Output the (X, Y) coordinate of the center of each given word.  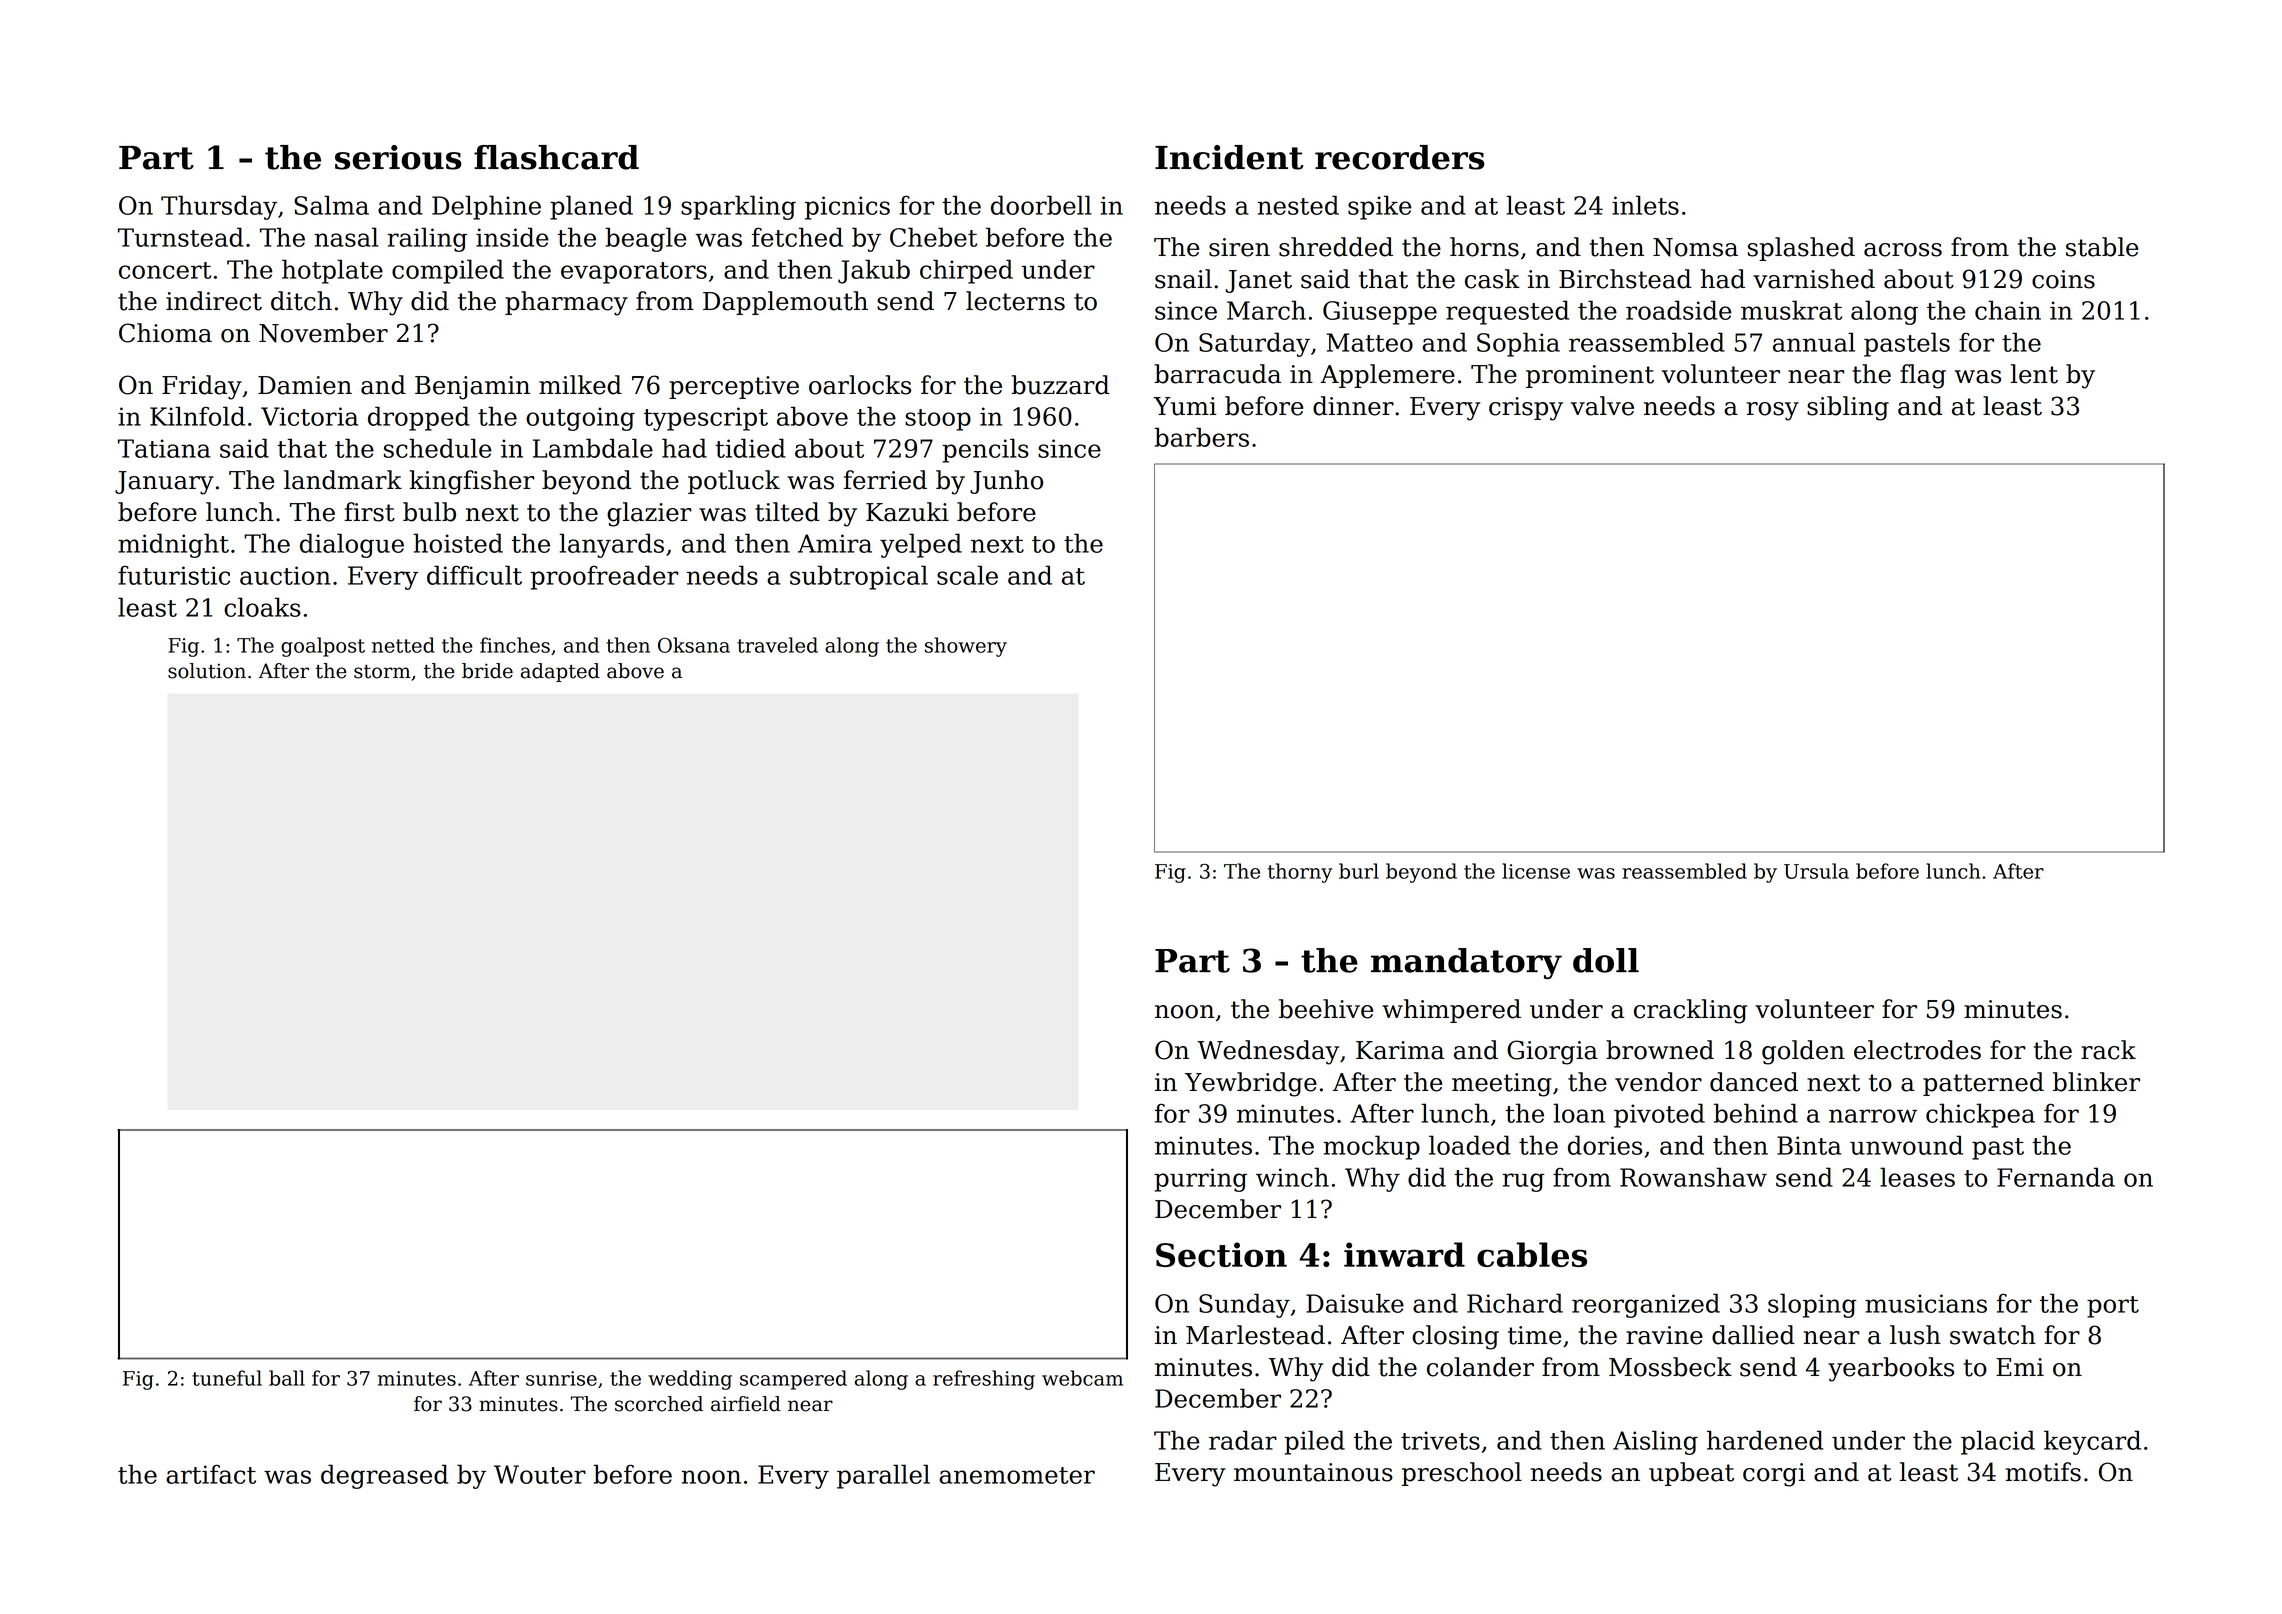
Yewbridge (1251, 1084)
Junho (1006, 482)
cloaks (262, 607)
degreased (384, 1476)
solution (207, 671)
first (369, 512)
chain (2008, 310)
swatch (1993, 1335)
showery (966, 647)
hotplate (332, 271)
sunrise (561, 1378)
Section (1221, 1254)
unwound (1906, 1145)
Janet (1258, 281)
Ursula (1816, 871)
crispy (1526, 409)
